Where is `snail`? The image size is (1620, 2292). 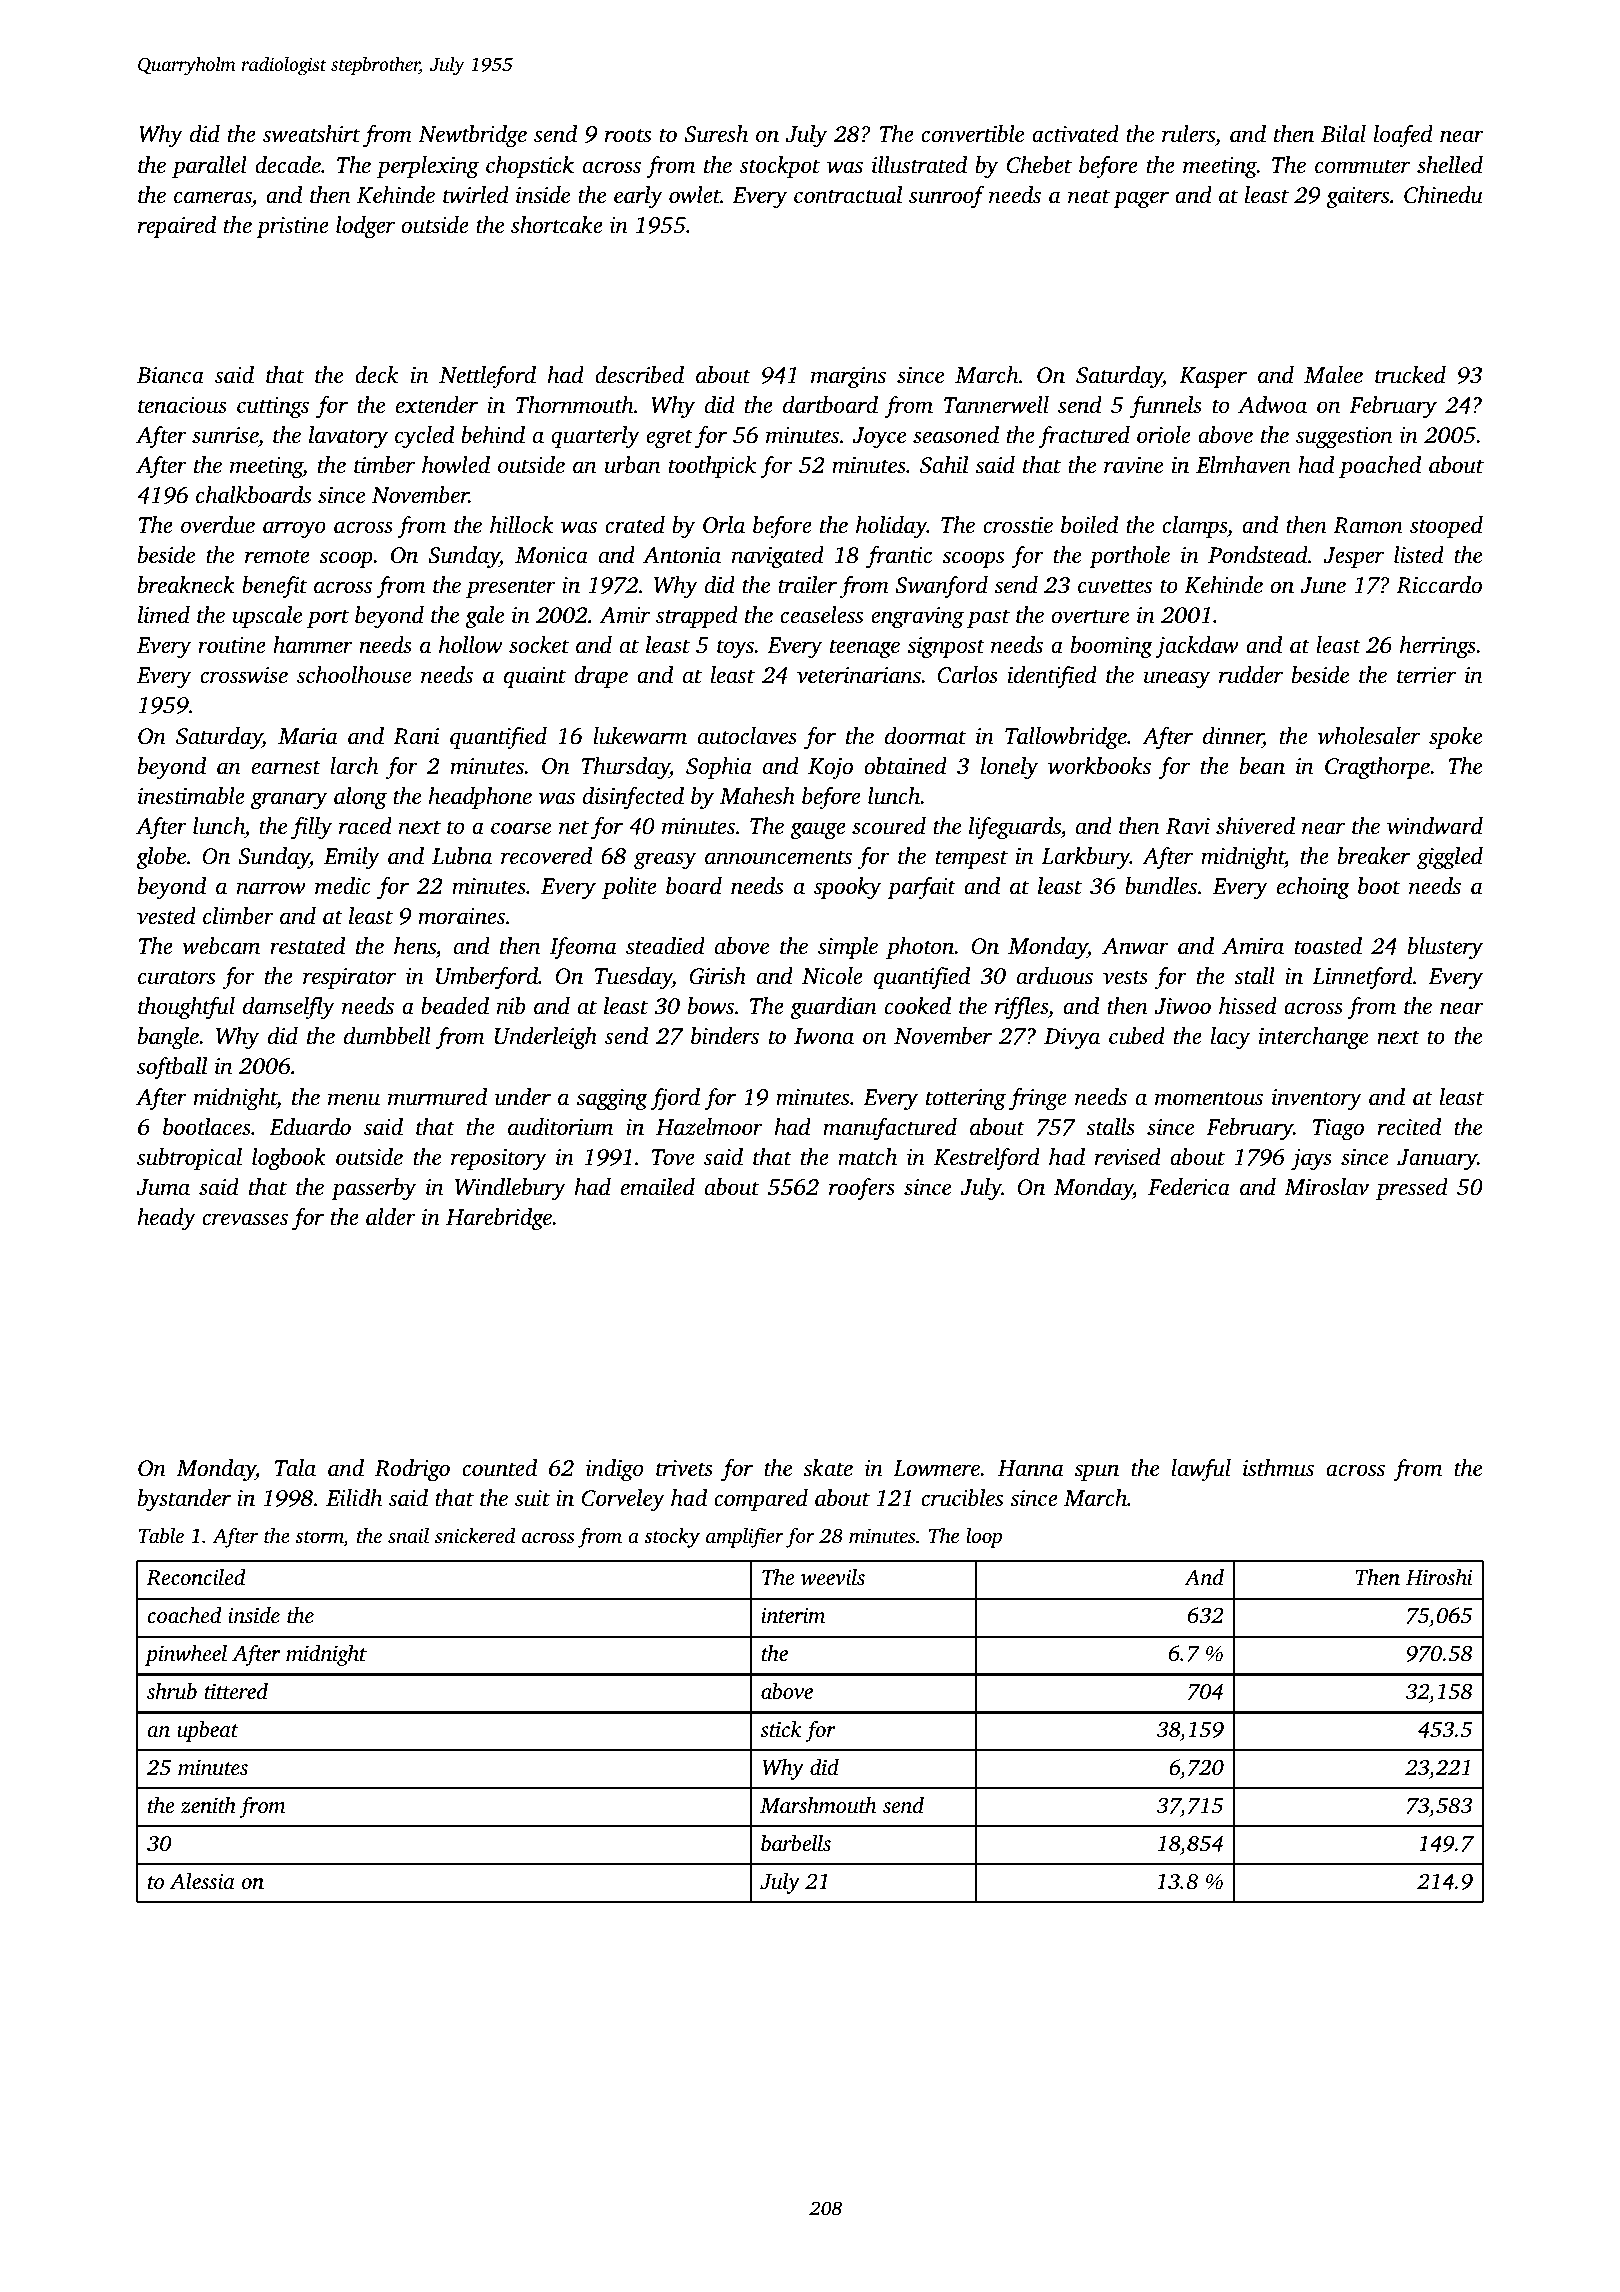
snail is located at coordinates (408, 1535).
